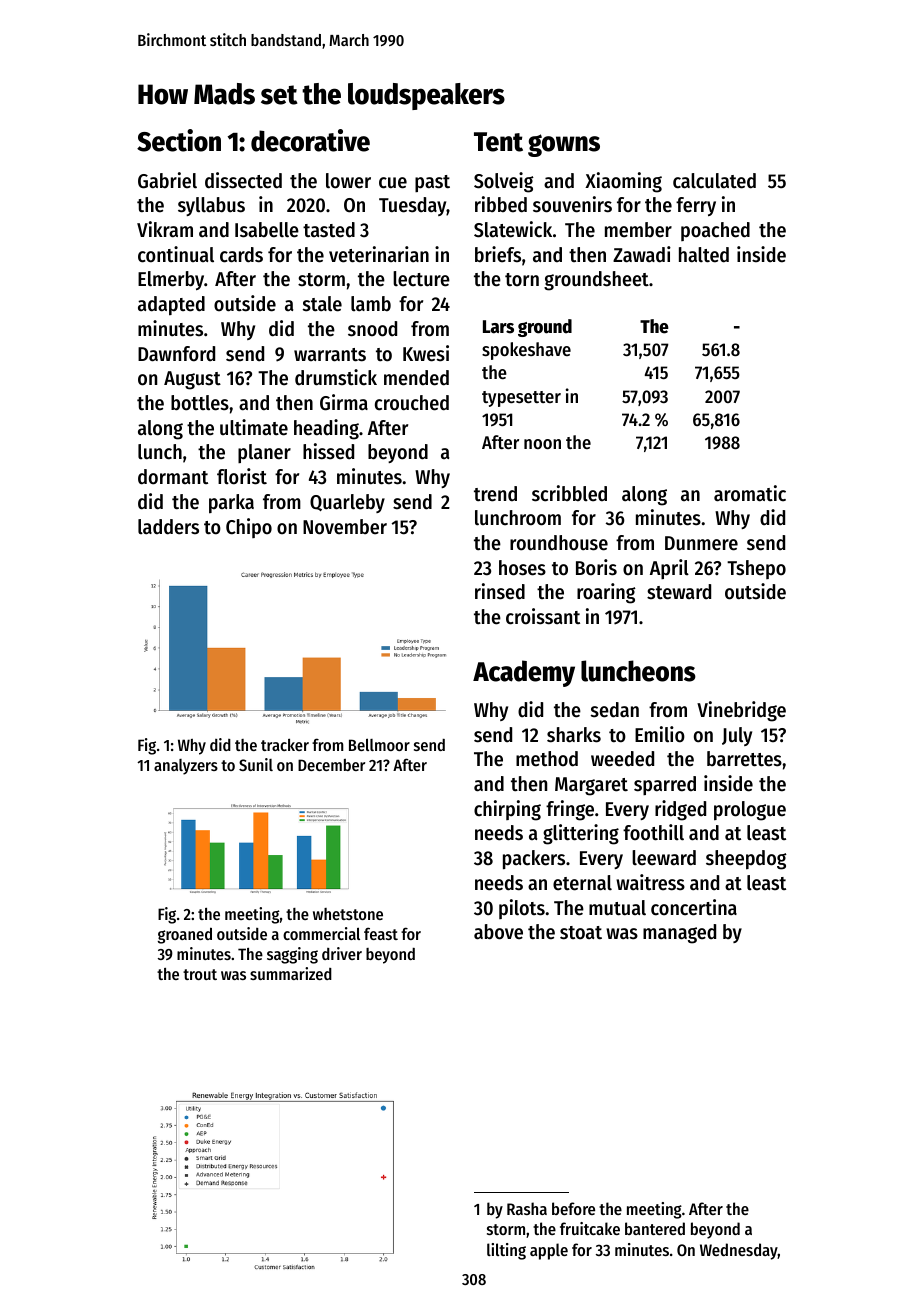  Describe the element at coordinates (310, 140) in the image. I see `decorative` at that location.
